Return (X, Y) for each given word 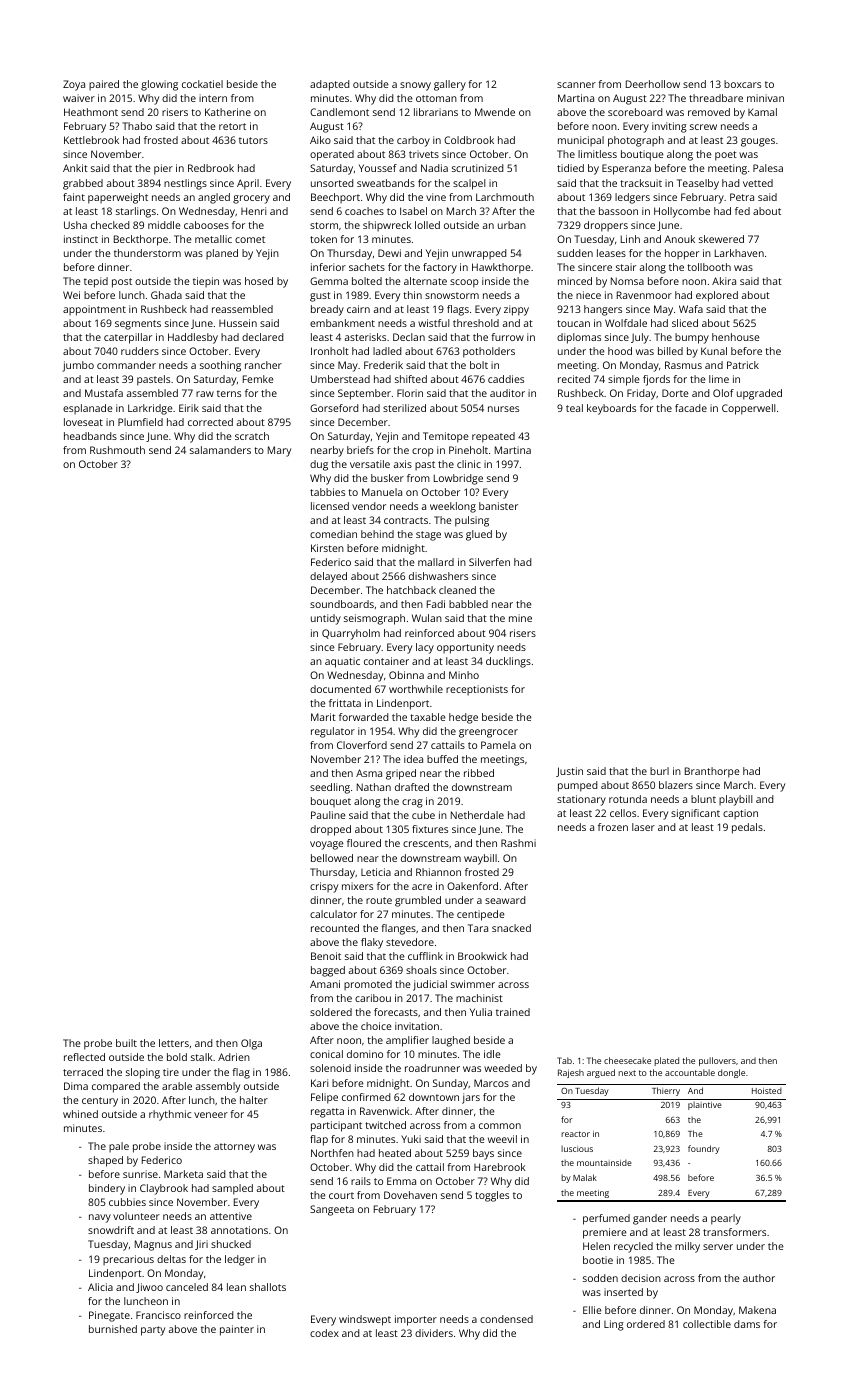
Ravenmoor (644, 295)
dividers (434, 1333)
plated (666, 1061)
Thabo (137, 126)
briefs (360, 450)
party (153, 1331)
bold (177, 1057)
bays (483, 1154)
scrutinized (477, 168)
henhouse (736, 337)
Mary (279, 451)
